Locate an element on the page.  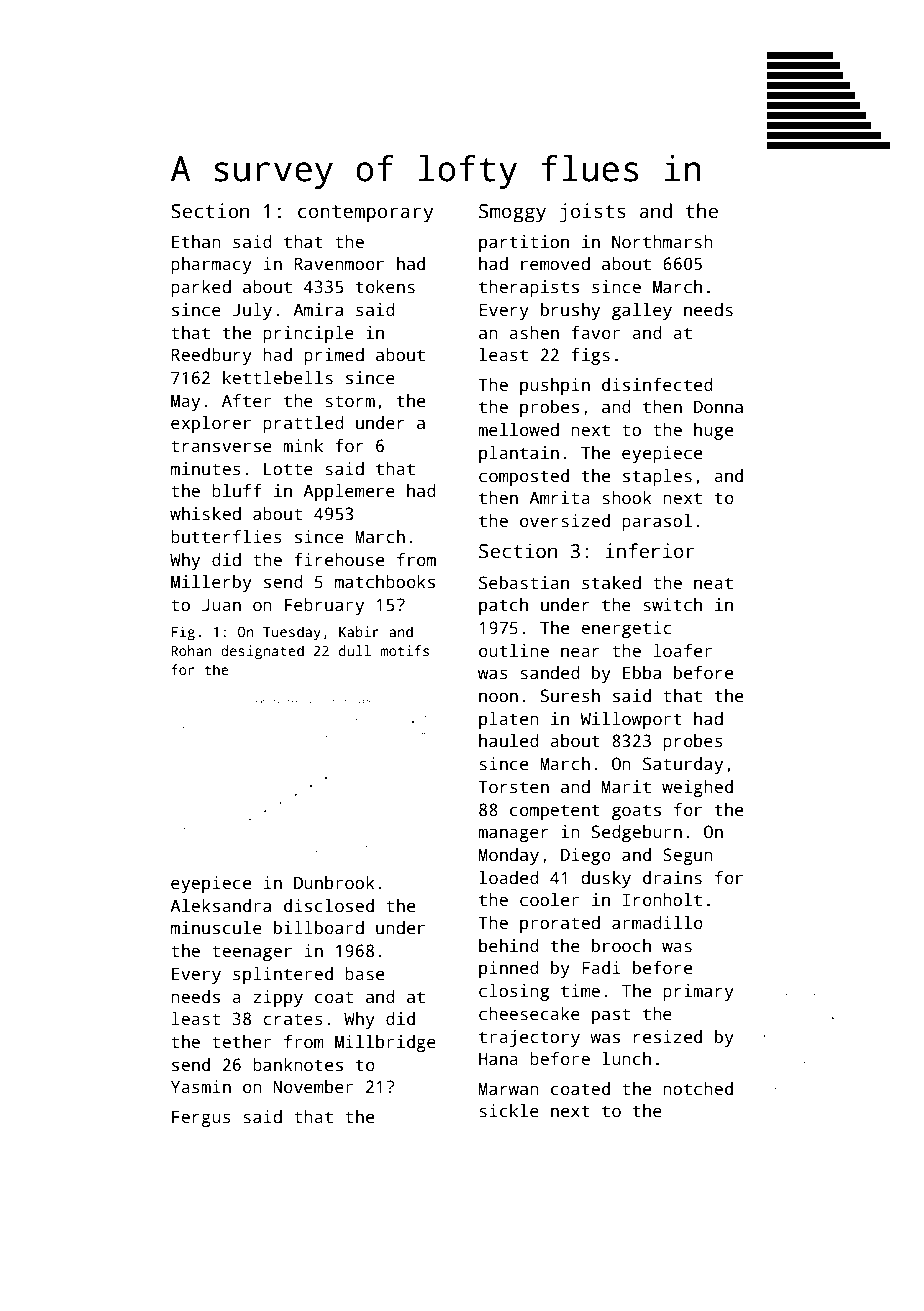
whisked is located at coordinates (205, 514).
